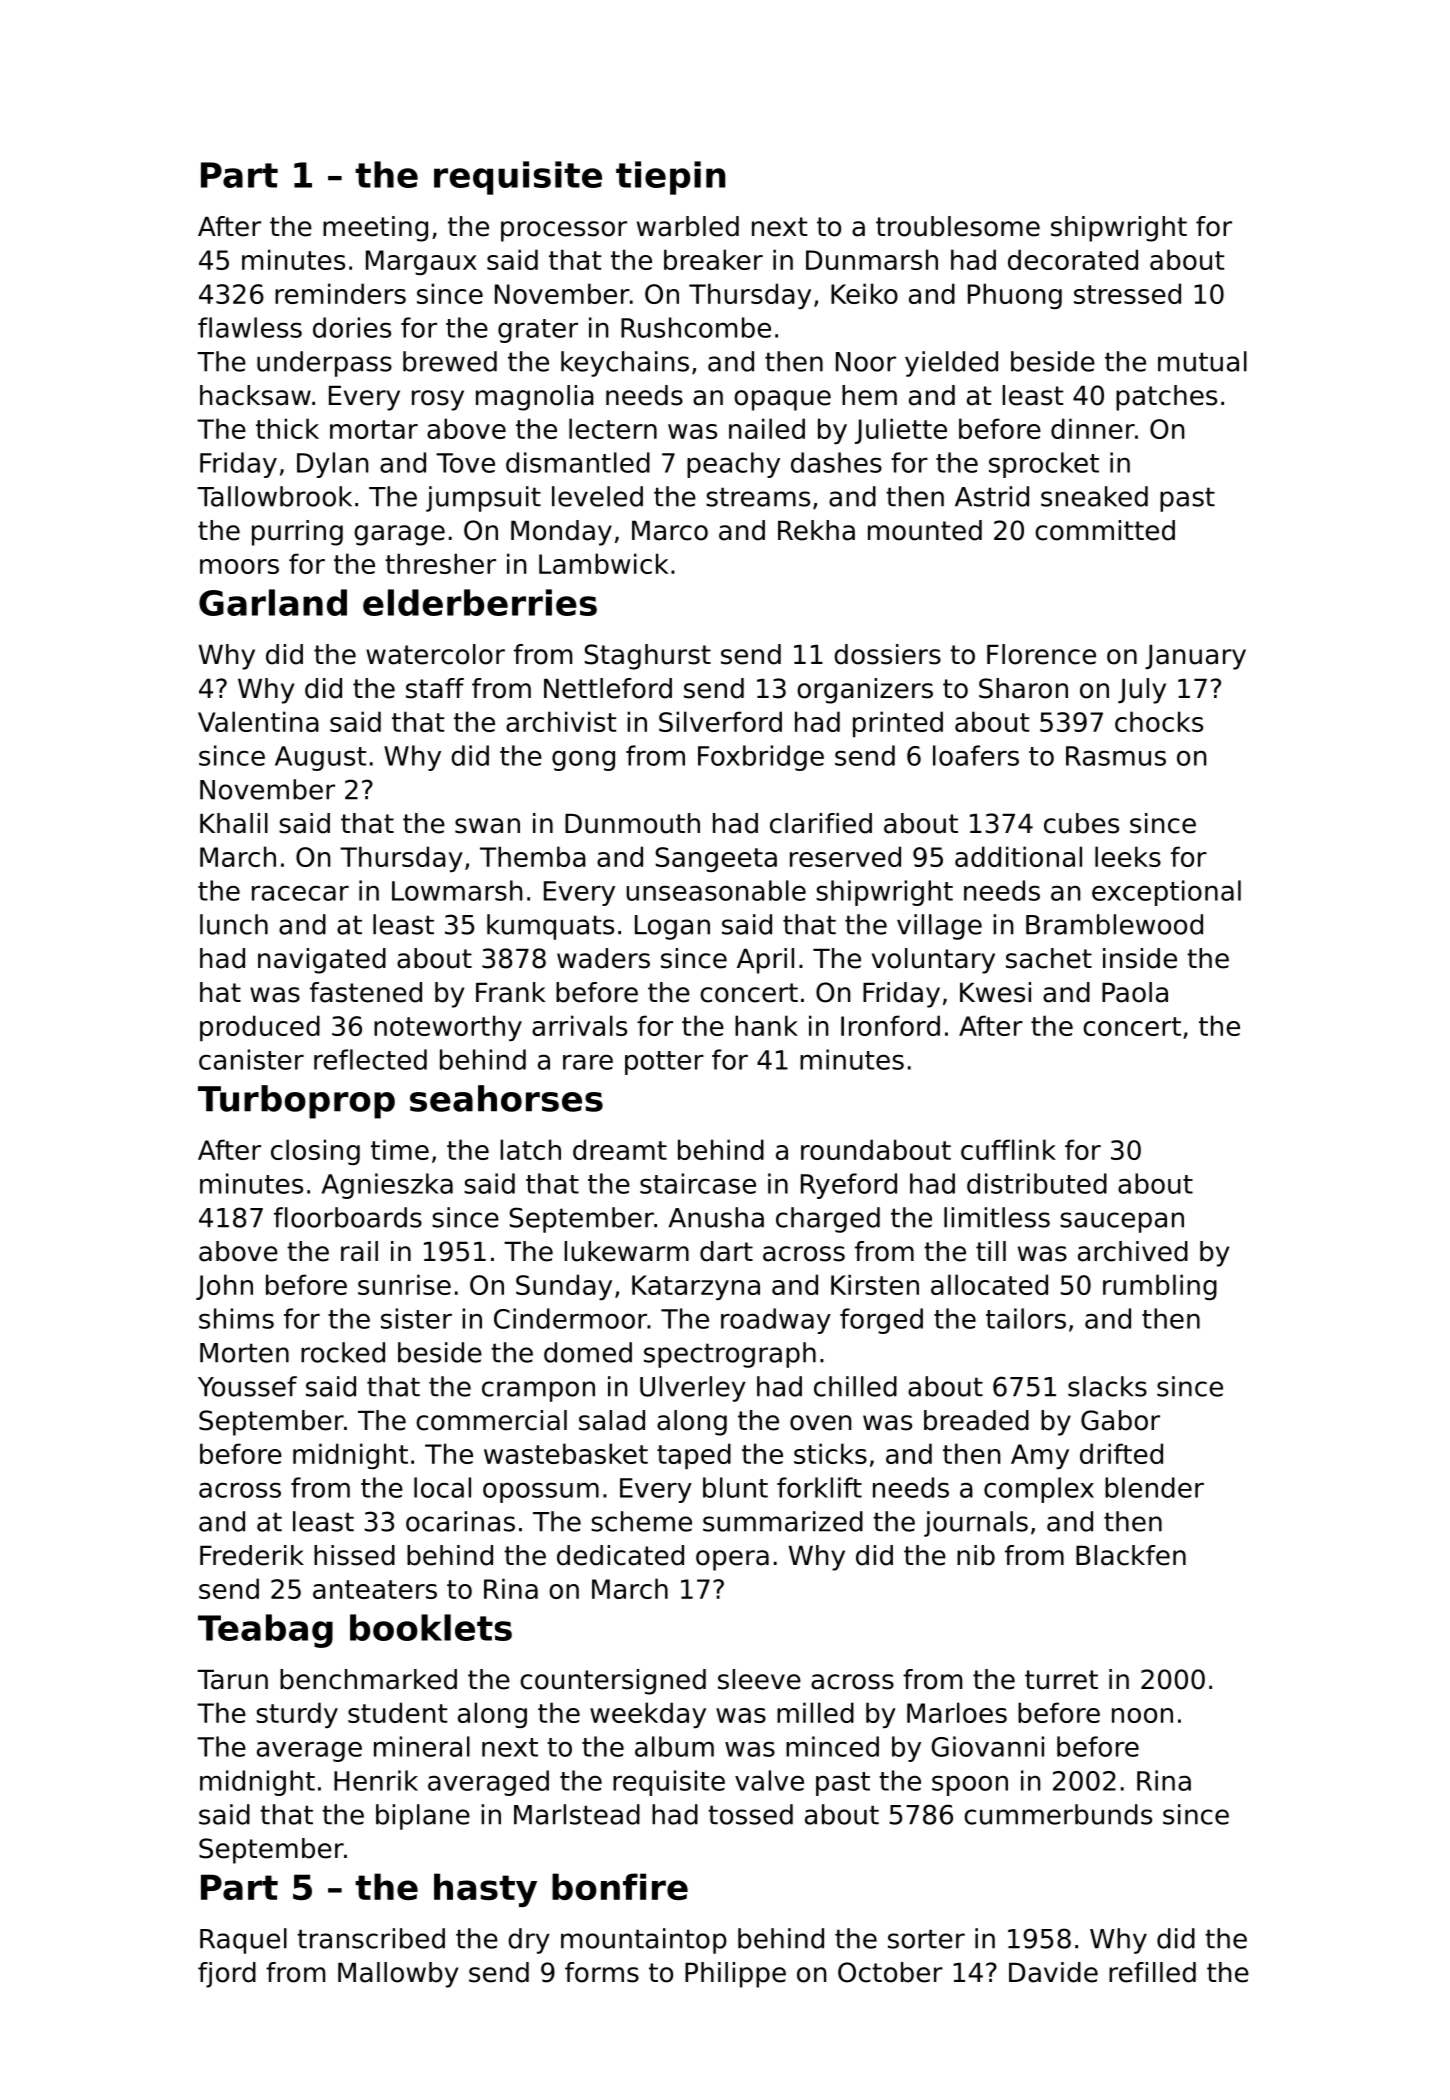 The height and width of the document is (2100, 1450). I want to click on meeting, so click(375, 229).
